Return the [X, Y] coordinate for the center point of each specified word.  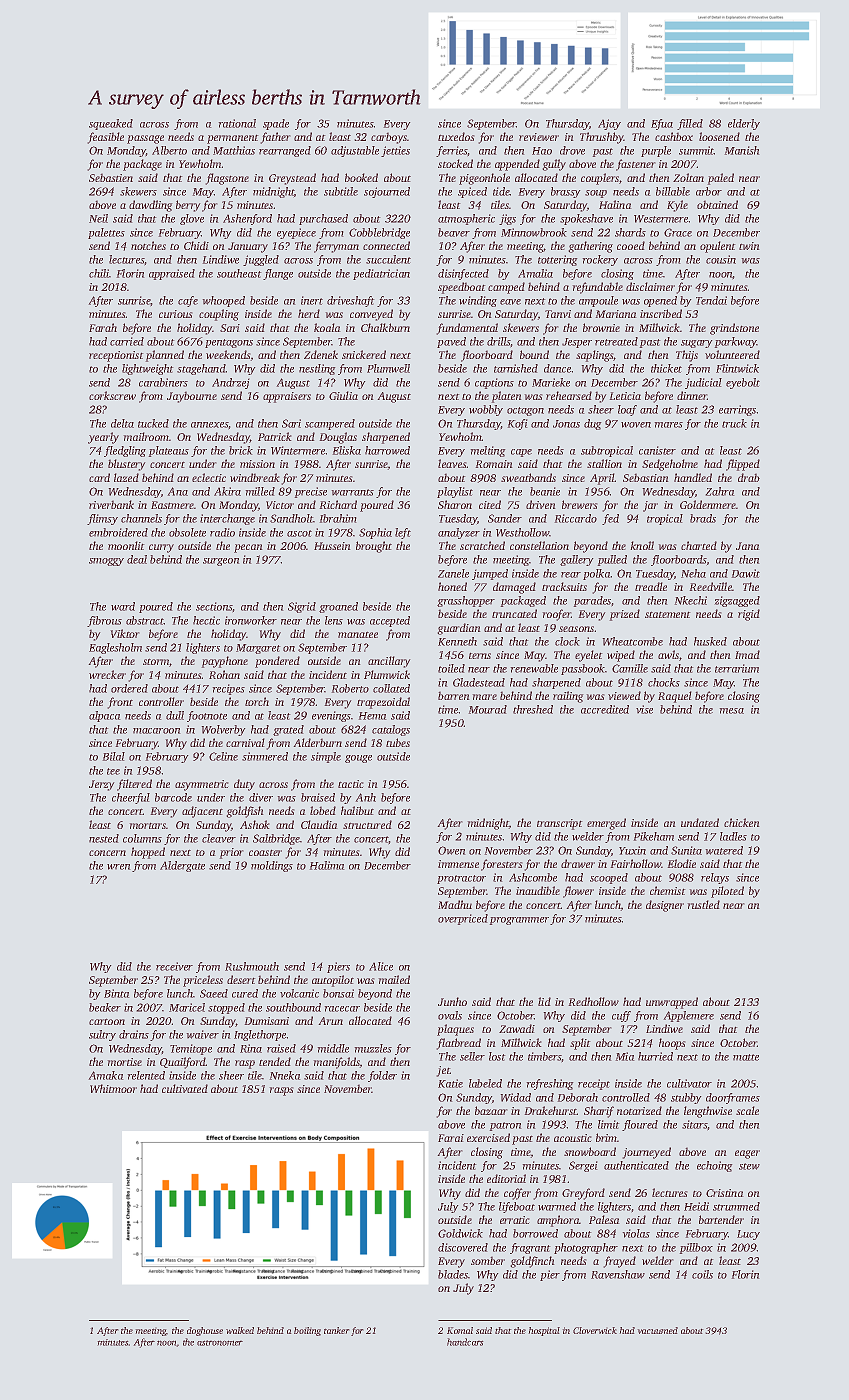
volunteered [732, 354]
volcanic [299, 993]
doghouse [205, 1331]
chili [99, 273]
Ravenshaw [618, 1274]
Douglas [338, 438]
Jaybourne [192, 397]
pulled [612, 560]
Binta [116, 993]
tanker [336, 1330]
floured [640, 1125]
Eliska [347, 450]
